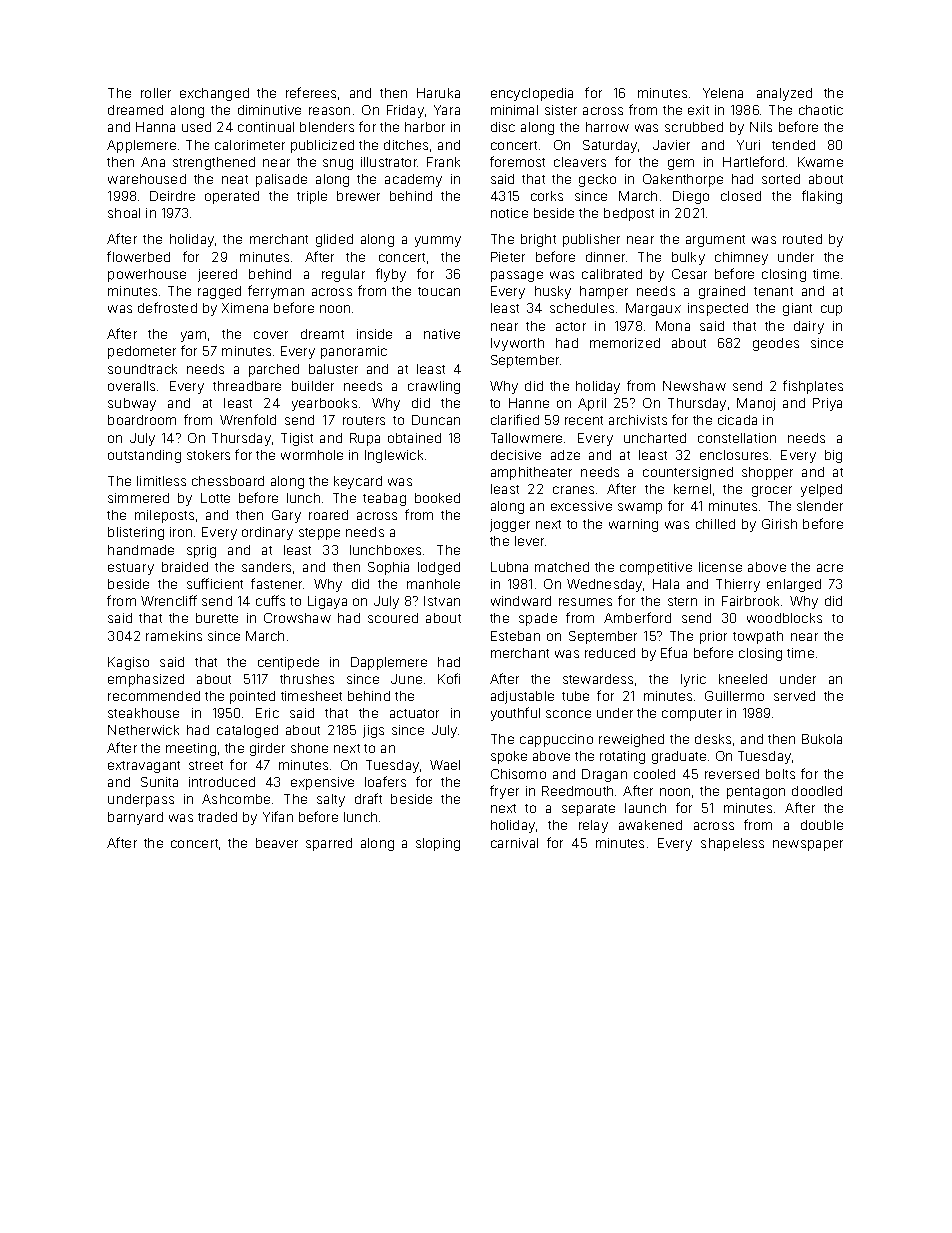 The height and width of the screenshot is (1233, 952). I want to click on encyclopedia, so click(532, 94).
